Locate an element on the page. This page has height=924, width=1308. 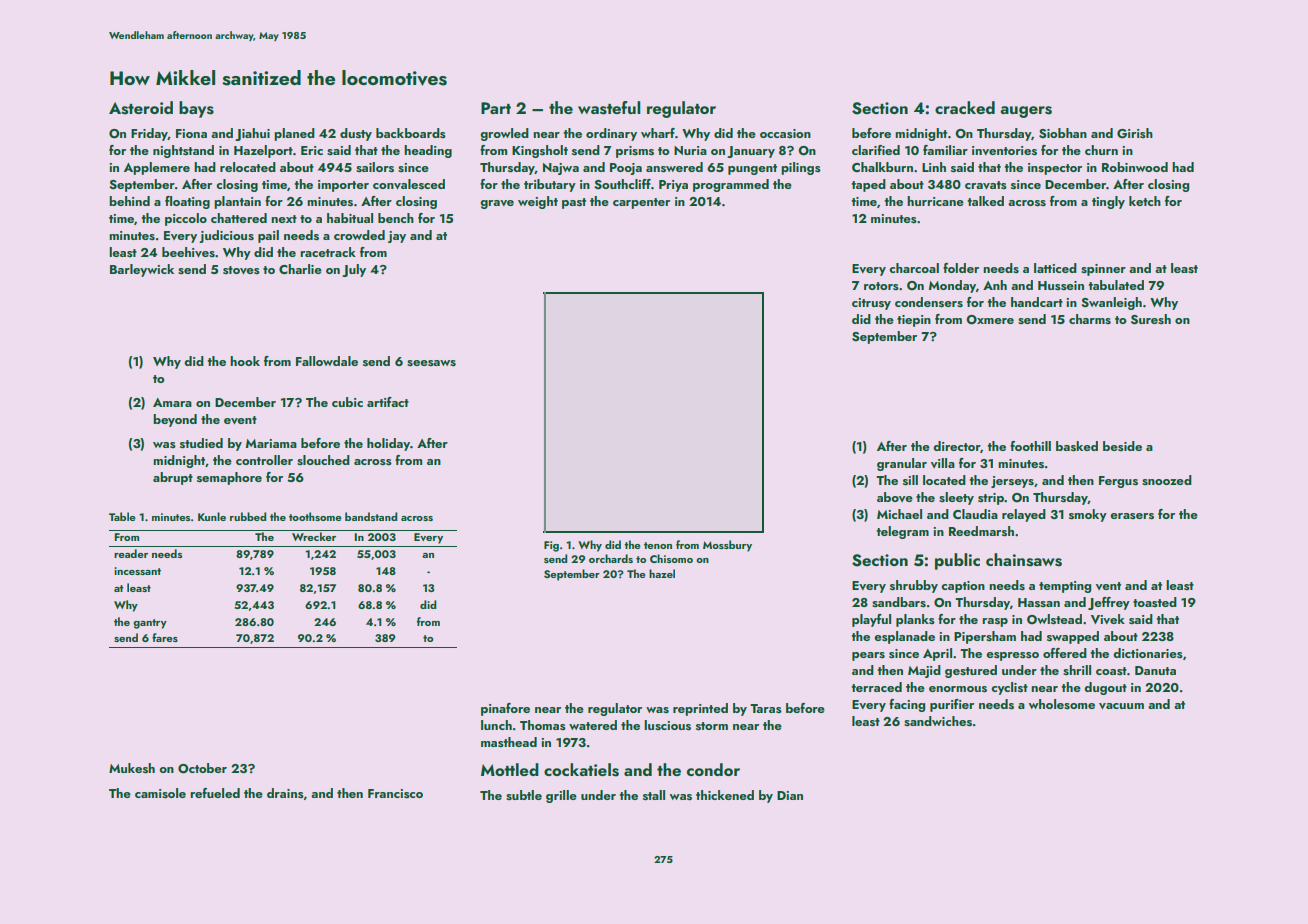
hook is located at coordinates (245, 361).
